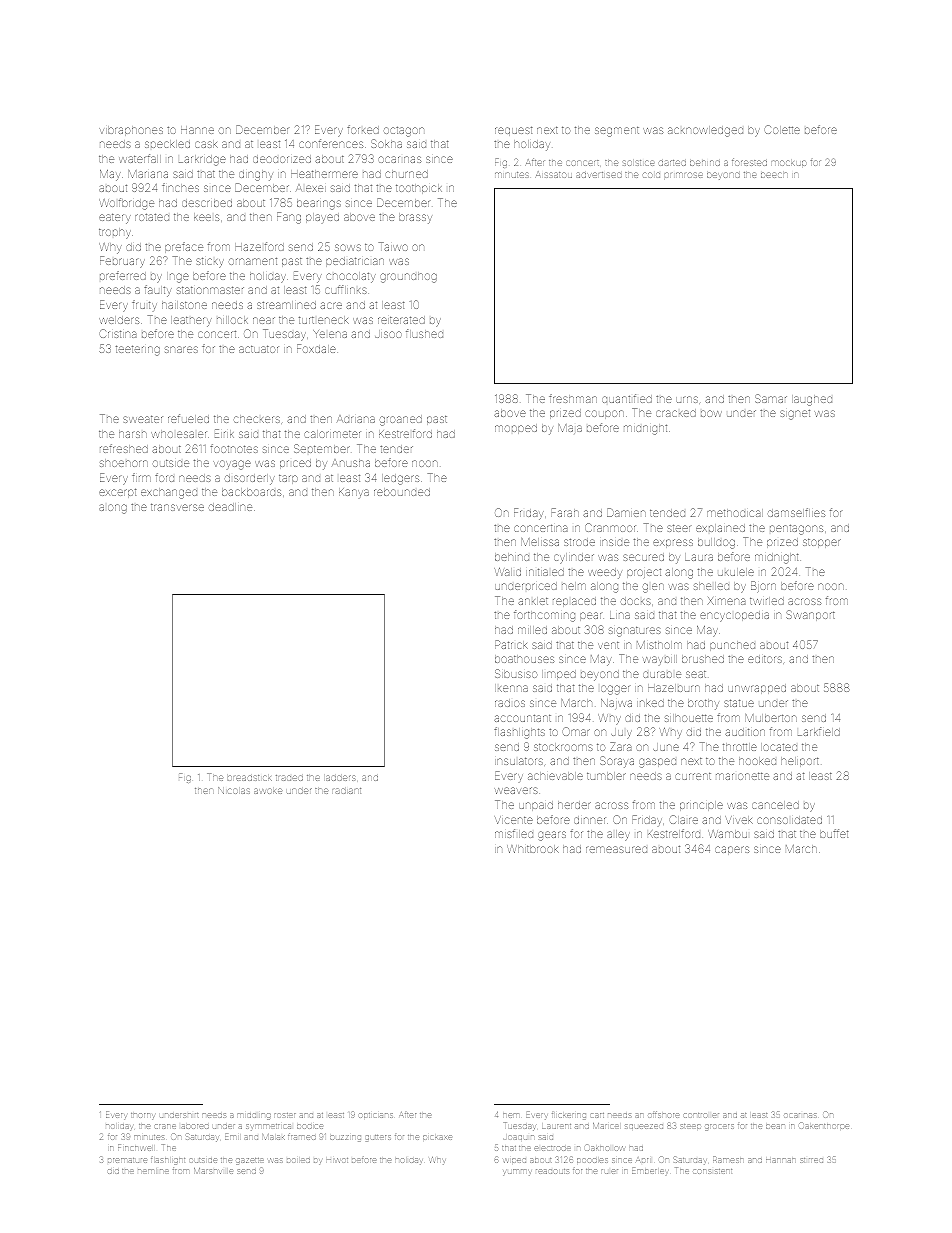 The height and width of the document is (1233, 952). What do you see at coordinates (232, 465) in the document?
I see `voyage` at bounding box center [232, 465].
